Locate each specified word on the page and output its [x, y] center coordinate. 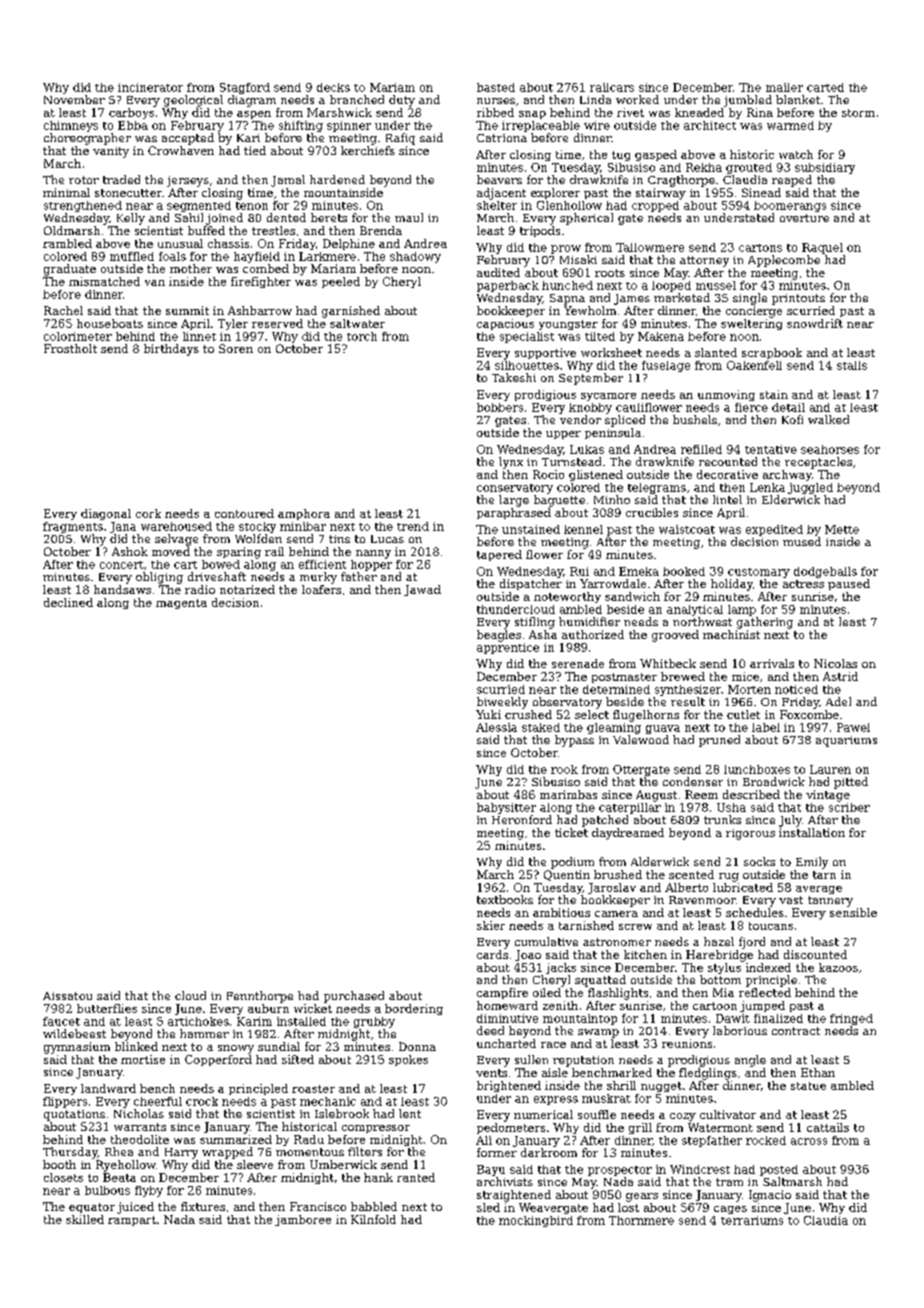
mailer [784, 87]
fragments [73, 527]
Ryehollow [126, 1166]
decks [333, 87]
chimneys [71, 126]
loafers [321, 589]
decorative [727, 474]
